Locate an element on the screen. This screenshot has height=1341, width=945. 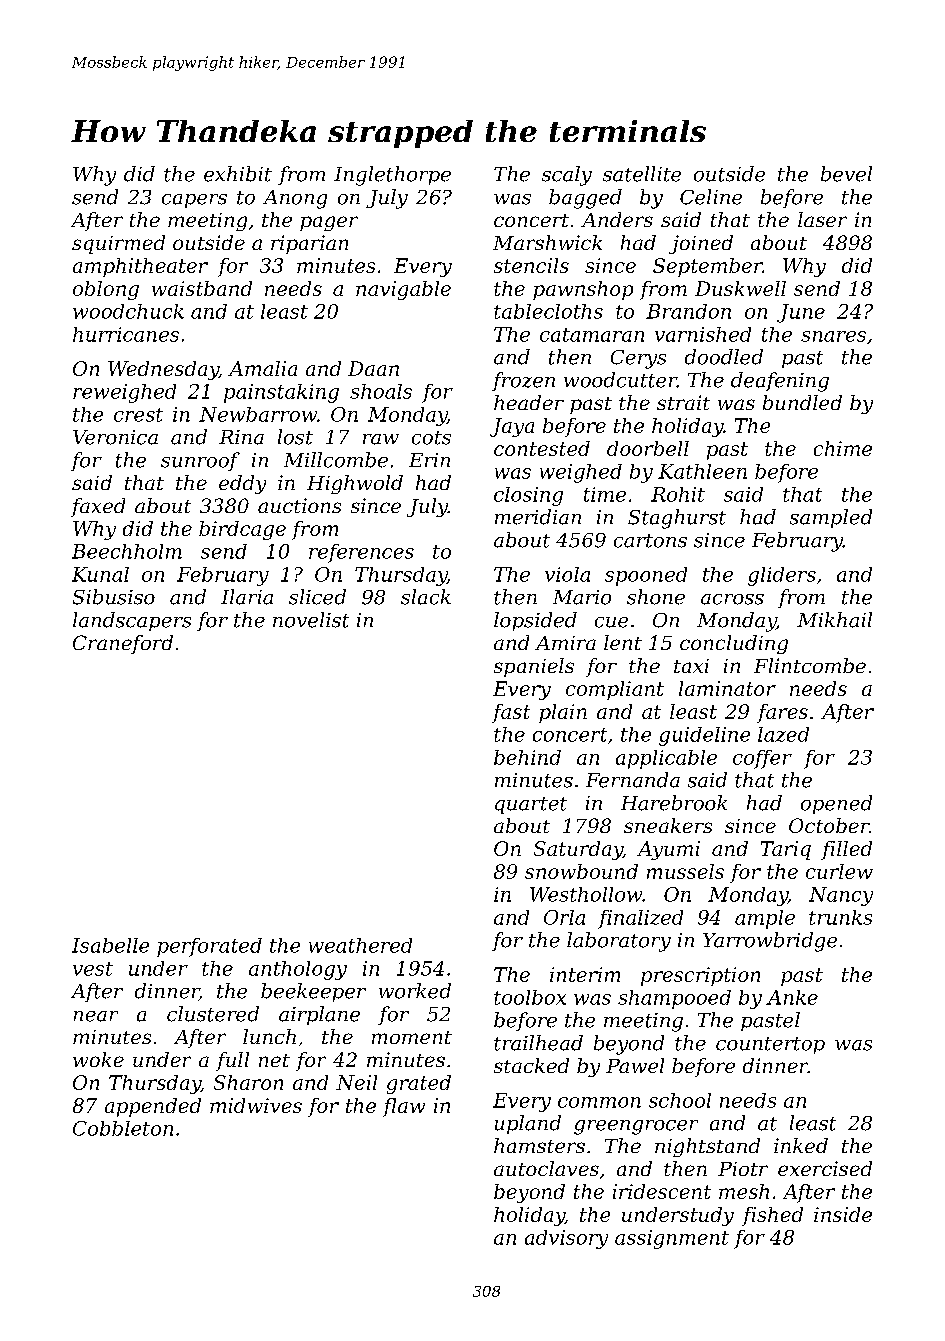
advisory is located at coordinates (566, 1239).
